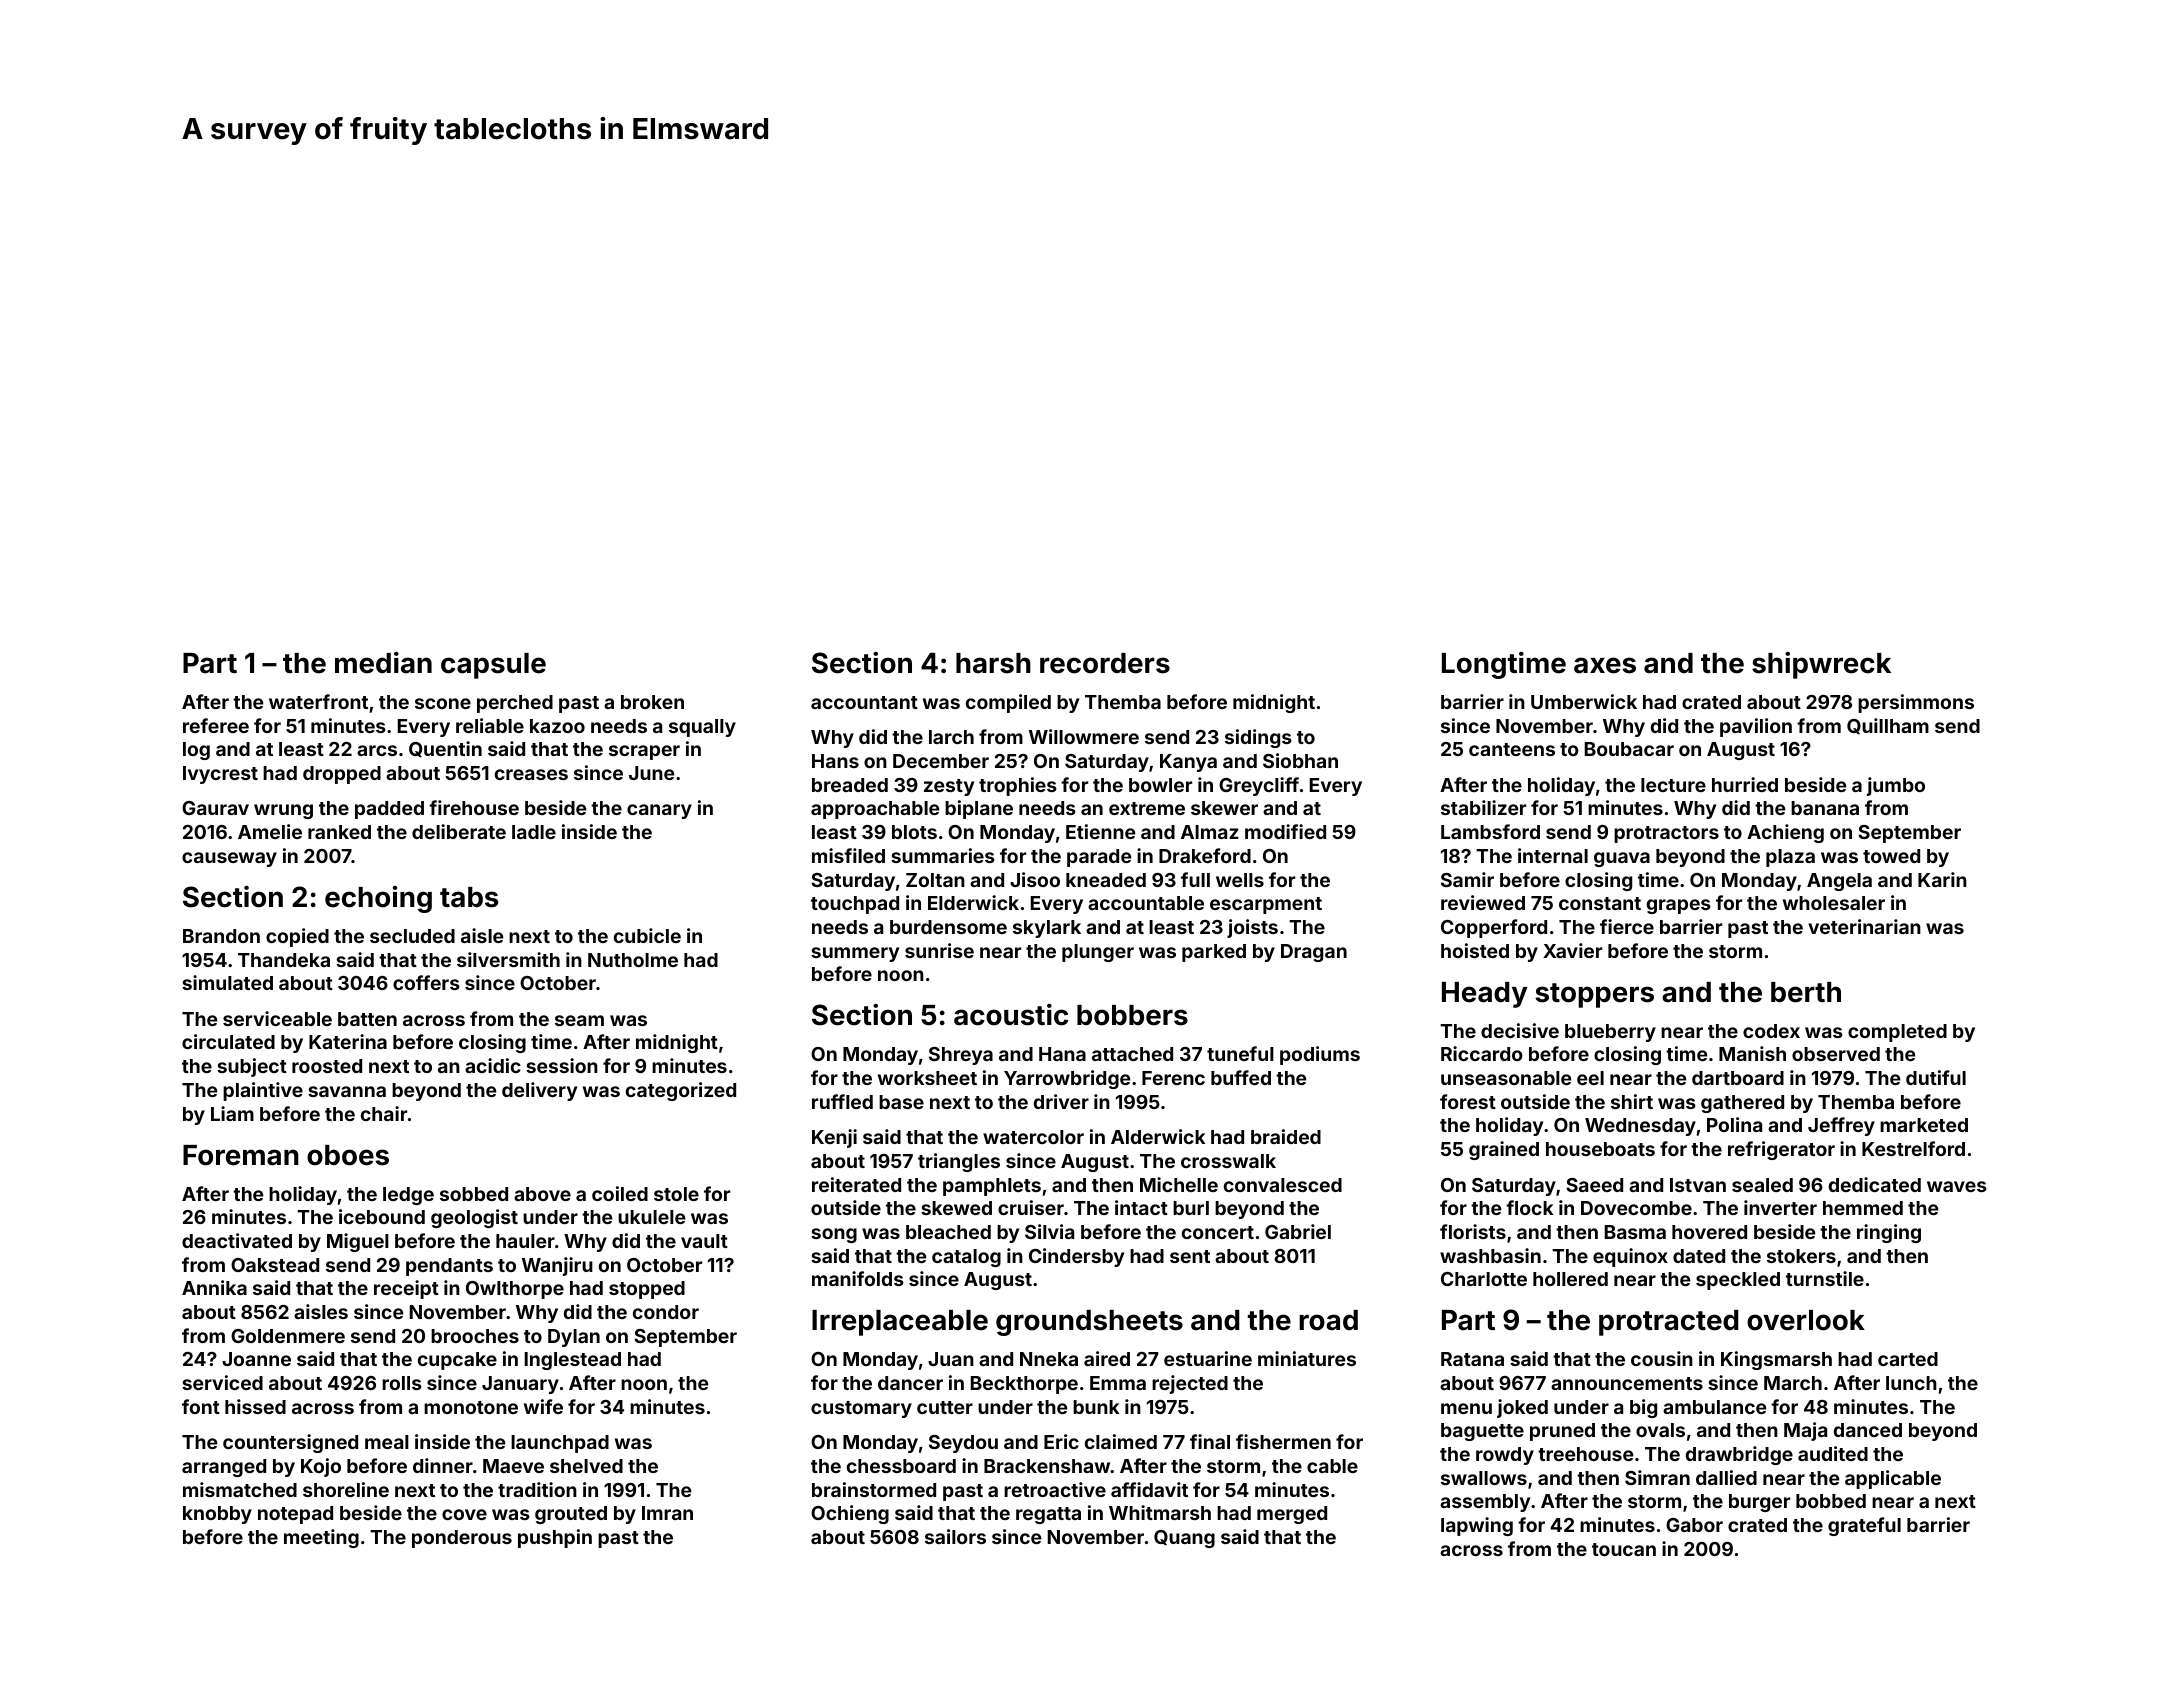 Image resolution: width=2178 pixels, height=1683 pixels. What do you see at coordinates (220, 775) in the screenshot?
I see `Ivycrest` at bounding box center [220, 775].
